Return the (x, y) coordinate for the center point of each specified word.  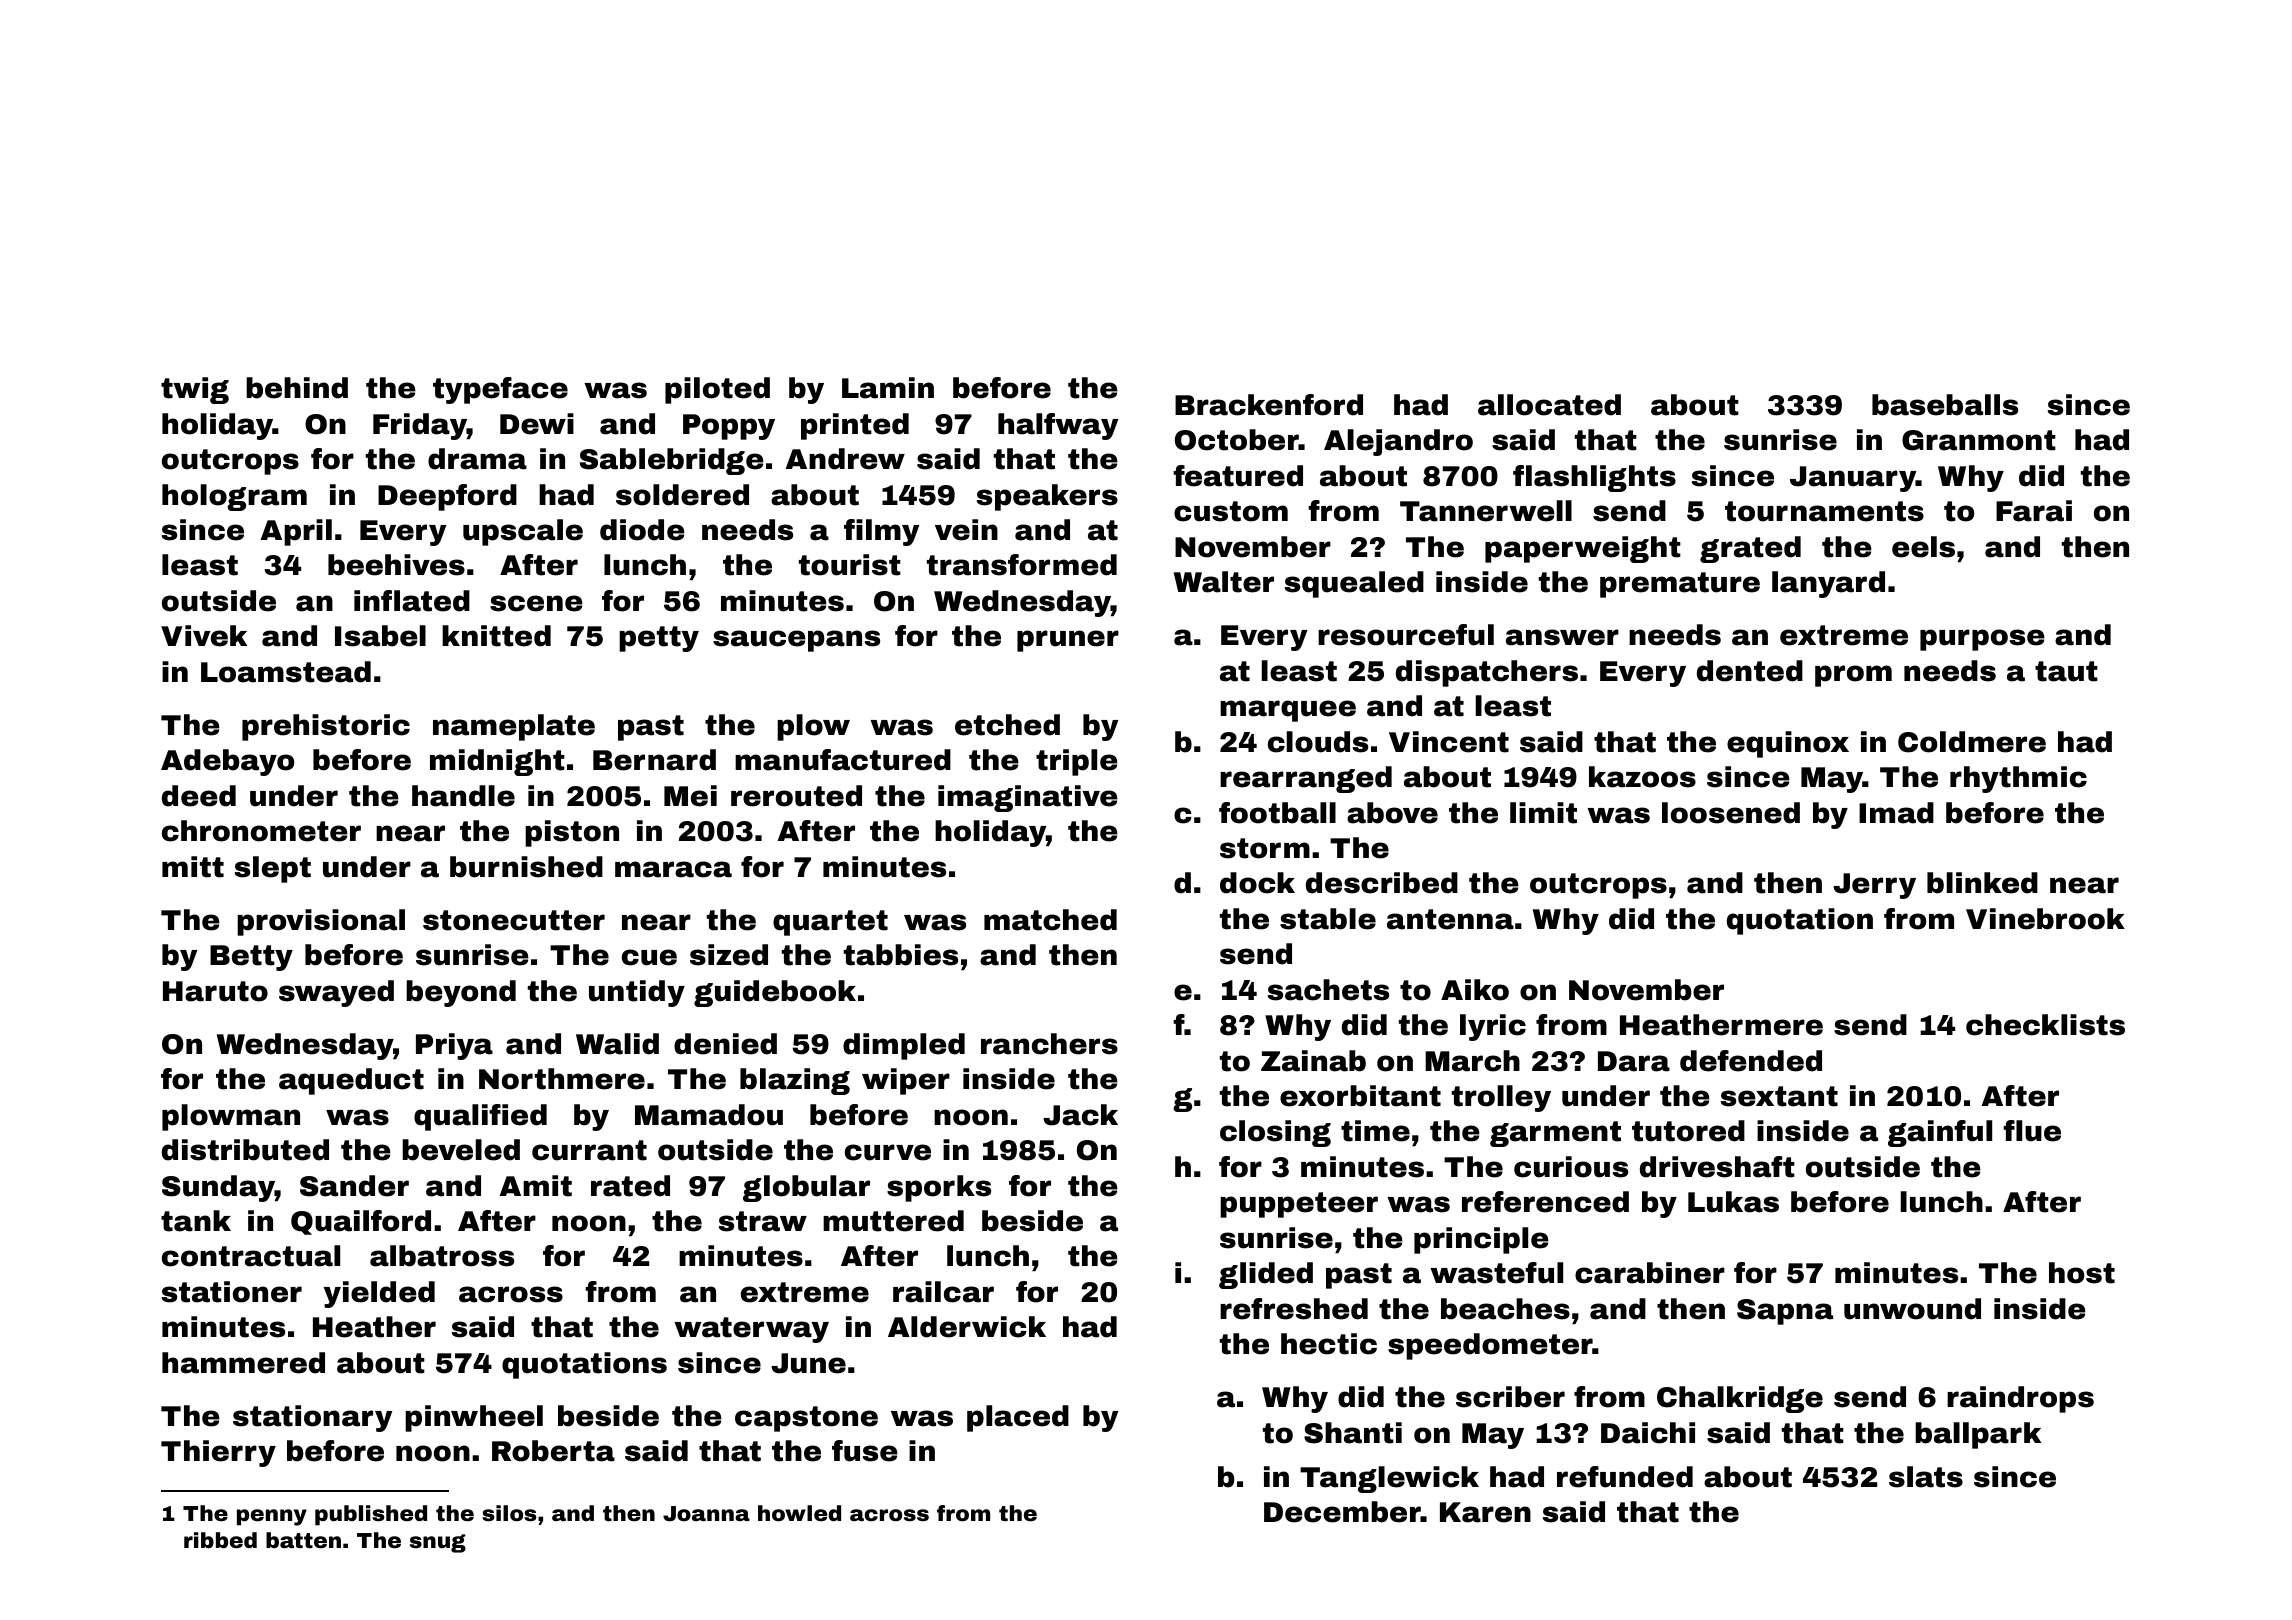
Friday (420, 426)
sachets (1328, 990)
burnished (526, 867)
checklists (2045, 1025)
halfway (1058, 426)
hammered (243, 1363)
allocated (1549, 405)
